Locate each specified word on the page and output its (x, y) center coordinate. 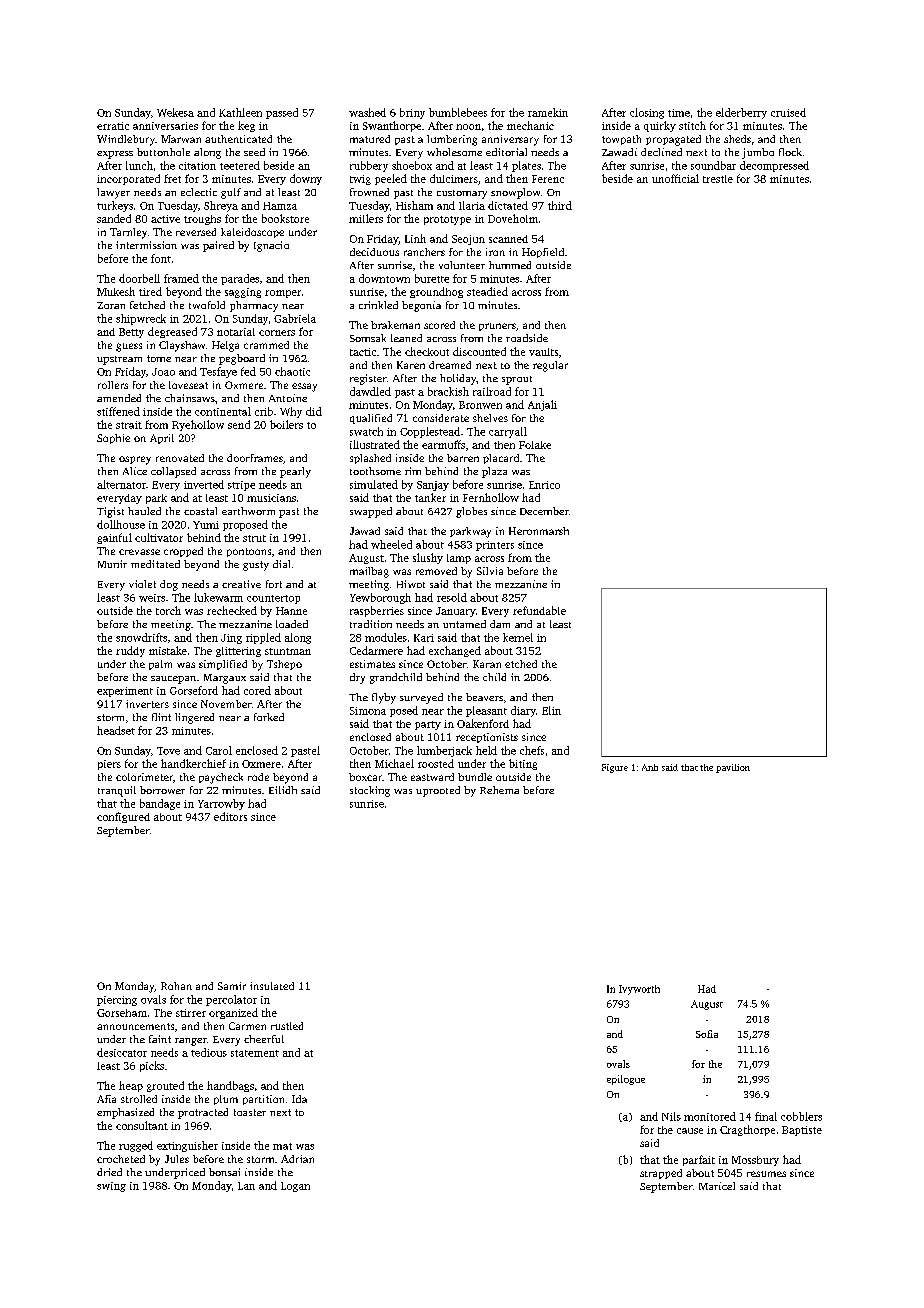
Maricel (717, 1186)
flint (161, 717)
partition (263, 1100)
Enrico (544, 485)
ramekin (548, 112)
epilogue (626, 1080)
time (679, 113)
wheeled (391, 544)
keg (246, 126)
